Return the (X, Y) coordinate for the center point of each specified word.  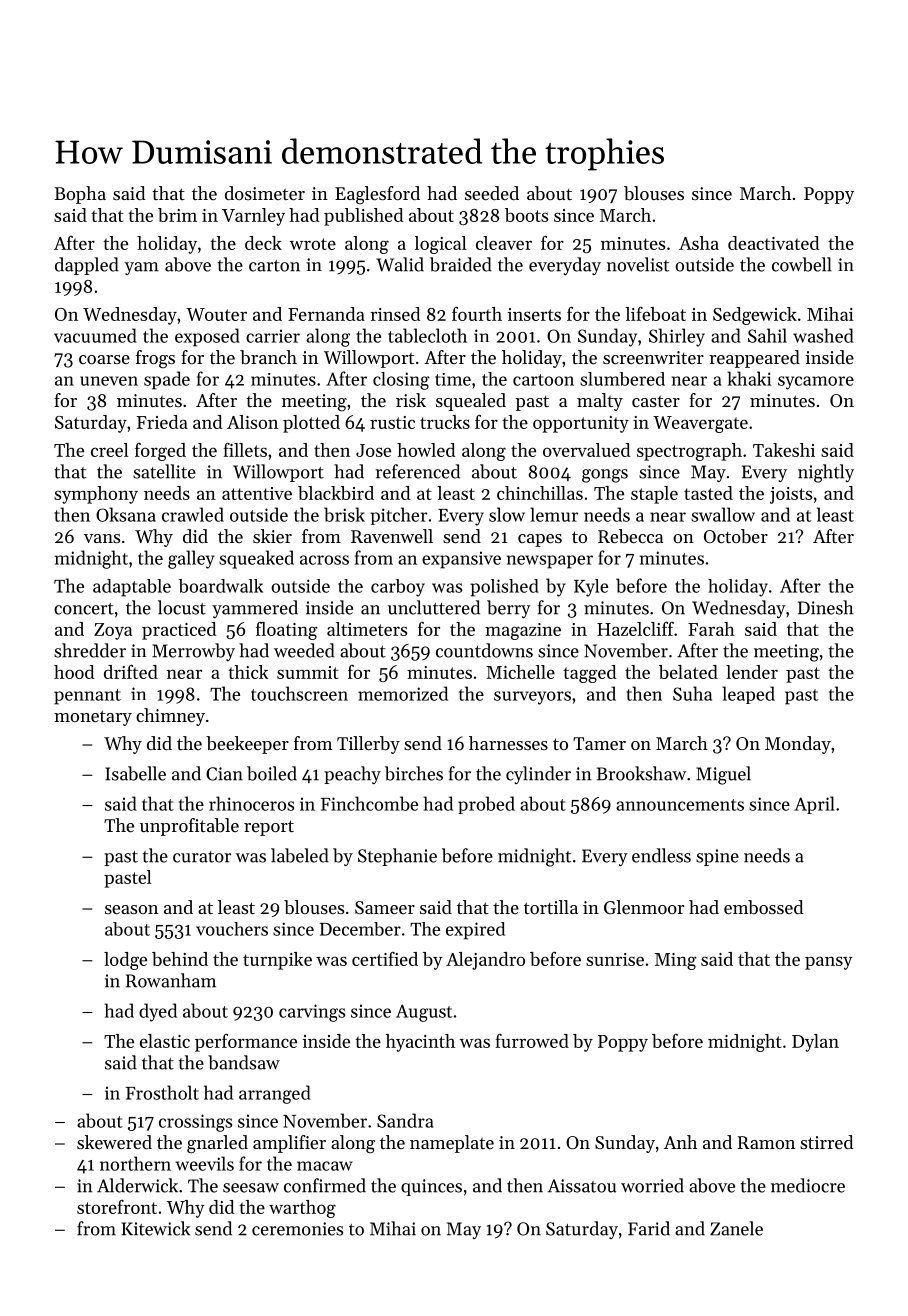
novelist (638, 264)
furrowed (532, 1041)
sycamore (816, 383)
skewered (114, 1142)
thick (248, 672)
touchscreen (299, 693)
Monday (798, 745)
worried (652, 1185)
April (814, 805)
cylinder (538, 775)
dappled (87, 266)
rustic (392, 422)
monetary (93, 718)
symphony (96, 495)
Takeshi (784, 450)
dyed (158, 1012)
